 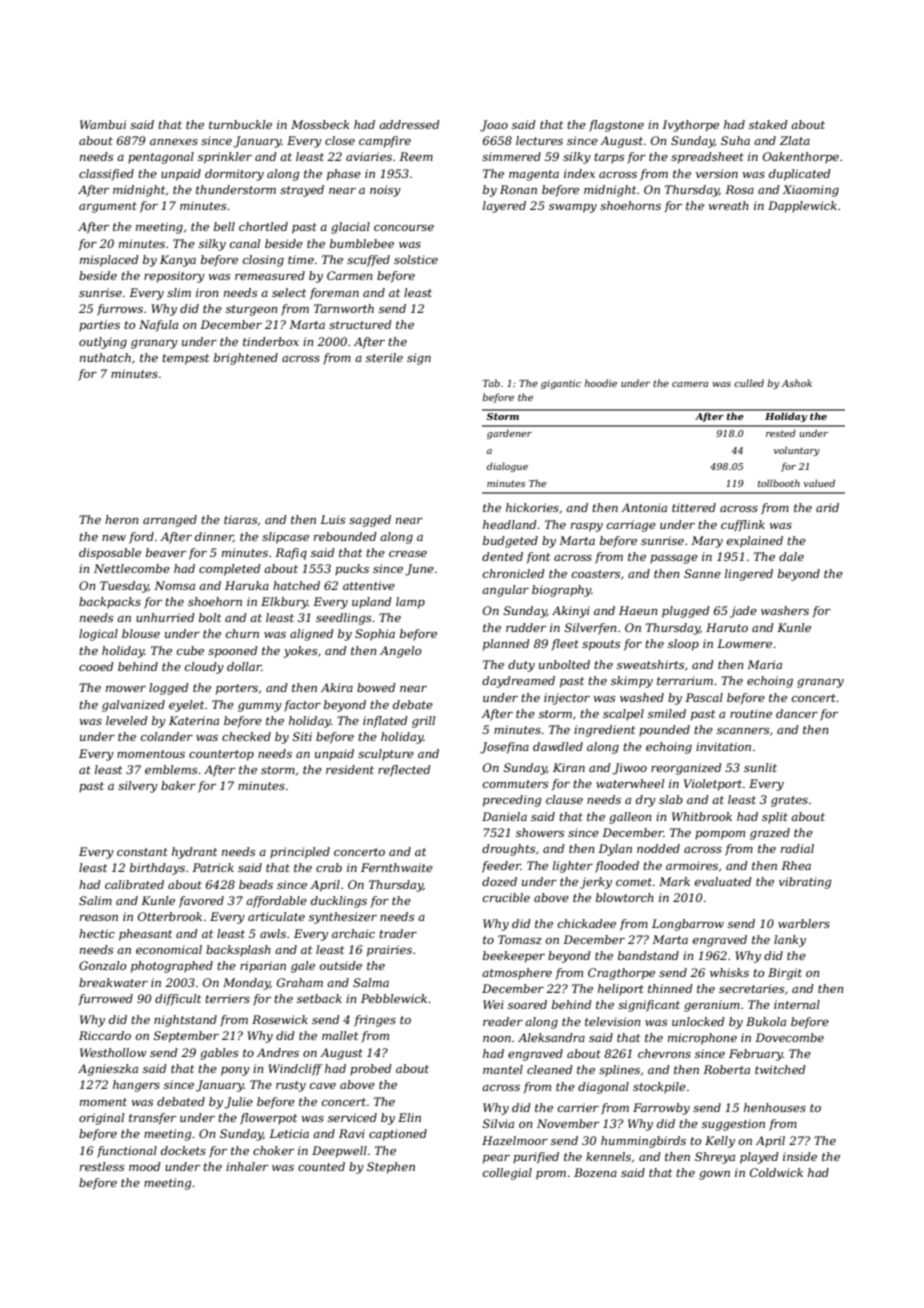 What do you see at coordinates (385, 722) in the page?
I see `inflated` at bounding box center [385, 722].
